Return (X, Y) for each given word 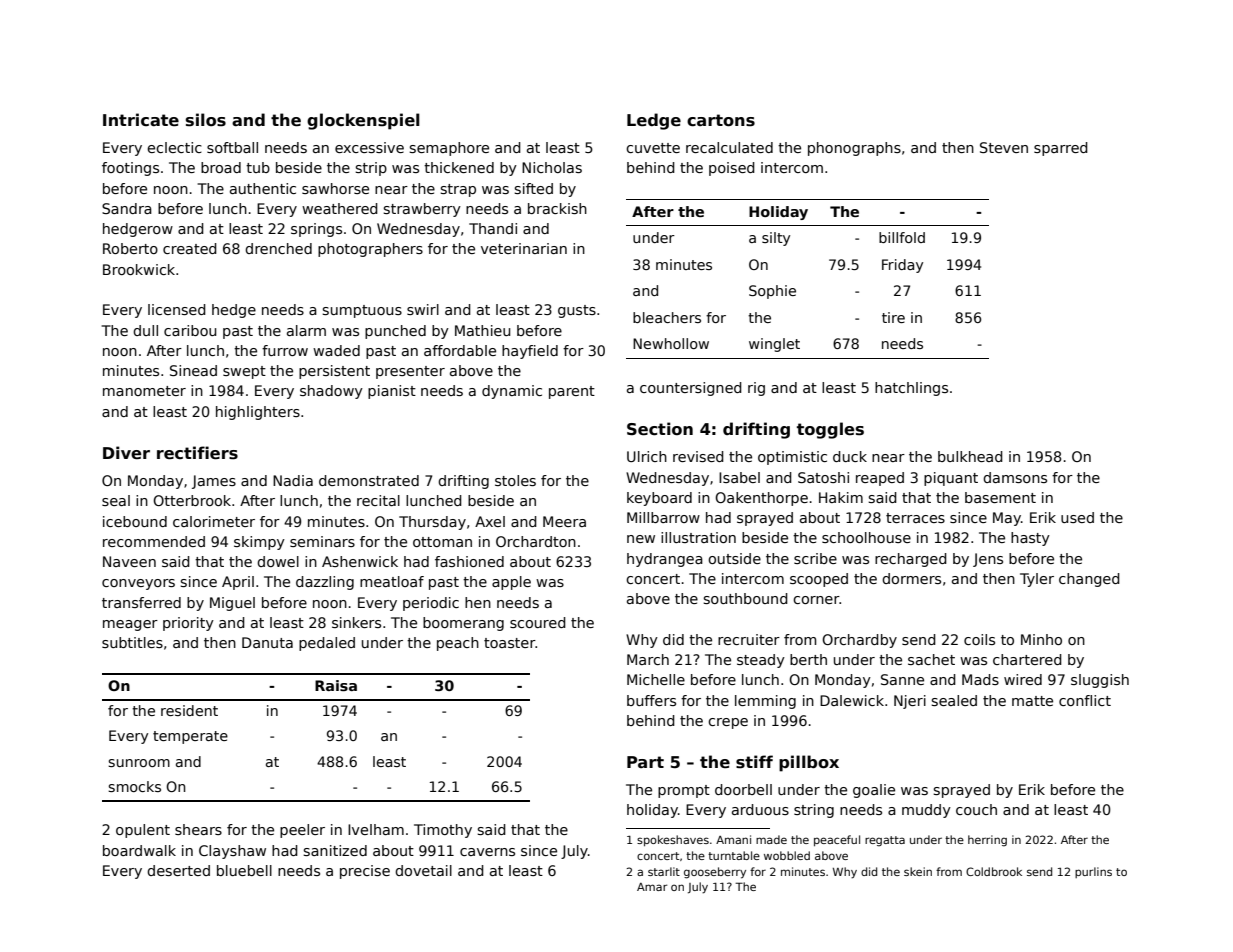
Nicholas (552, 167)
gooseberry (715, 873)
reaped (880, 479)
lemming (765, 702)
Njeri (910, 702)
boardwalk (139, 850)
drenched (278, 248)
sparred (1061, 149)
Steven (1004, 147)
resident (189, 710)
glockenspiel (363, 121)
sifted (533, 188)
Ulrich (647, 456)
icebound (135, 521)
